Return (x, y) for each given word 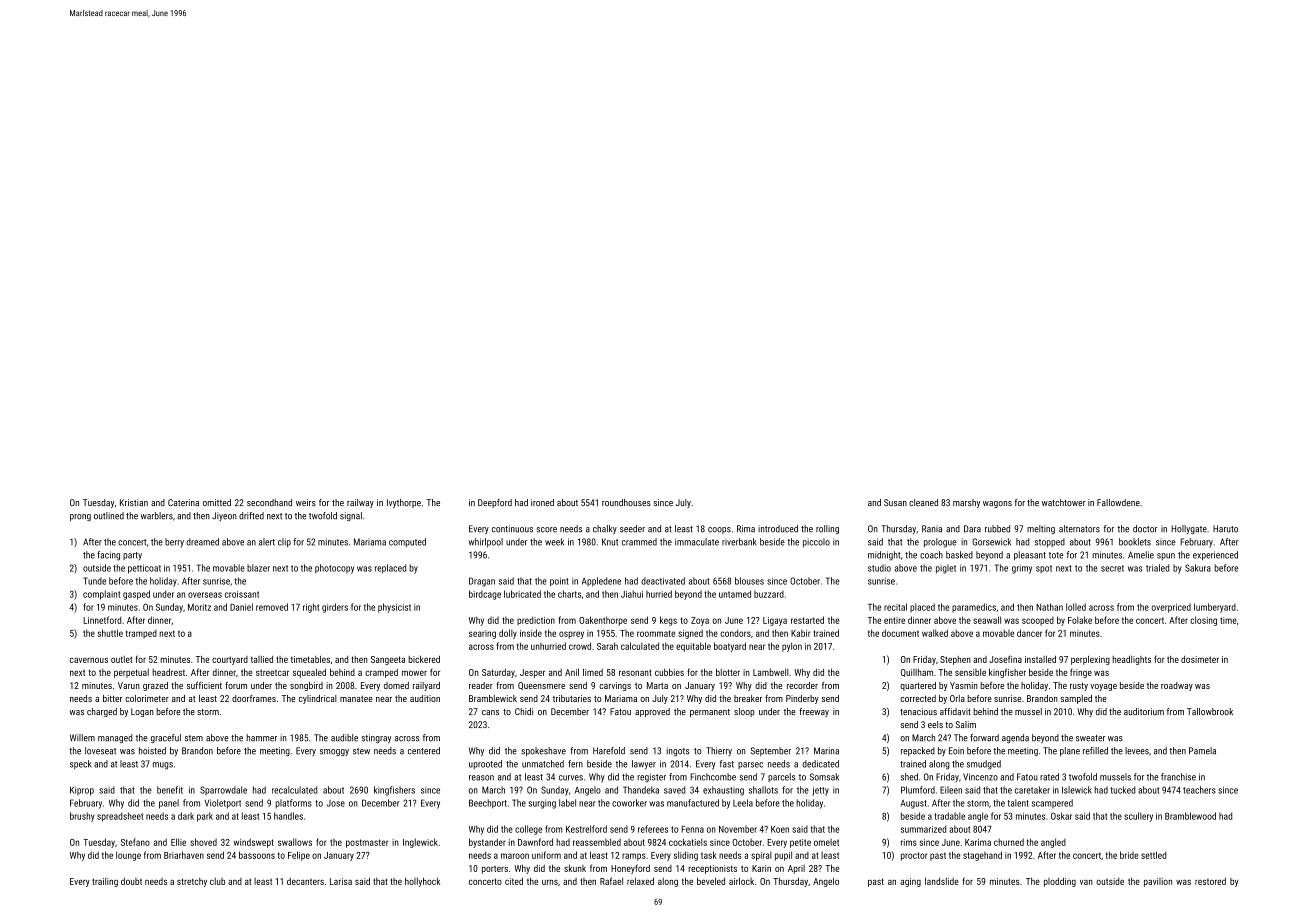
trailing (105, 882)
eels (935, 724)
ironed (542, 502)
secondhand (269, 502)
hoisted (152, 751)
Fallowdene (1118, 502)
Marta (657, 685)
